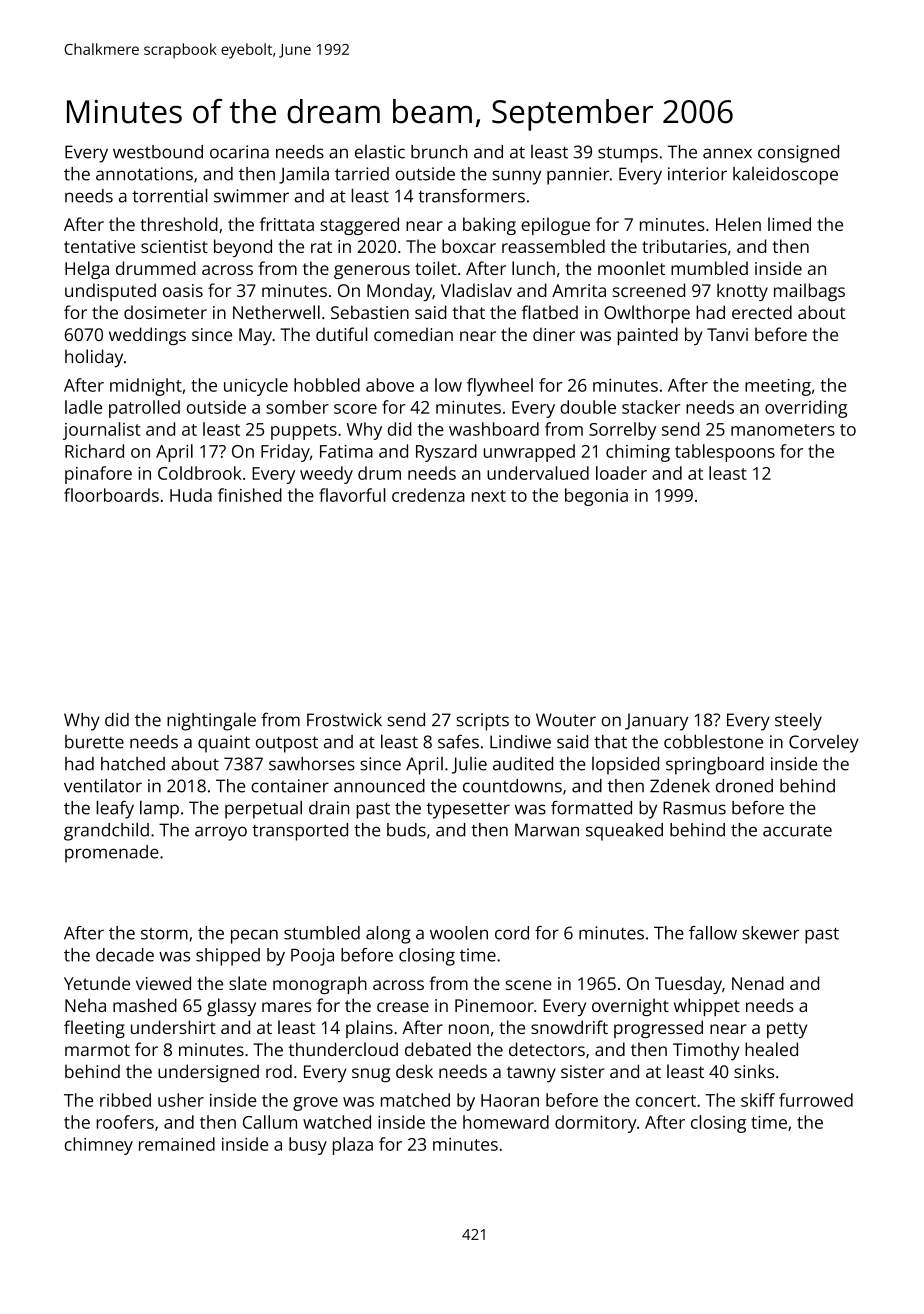  What do you see at coordinates (308, 1146) in the page?
I see `busy` at bounding box center [308, 1146].
